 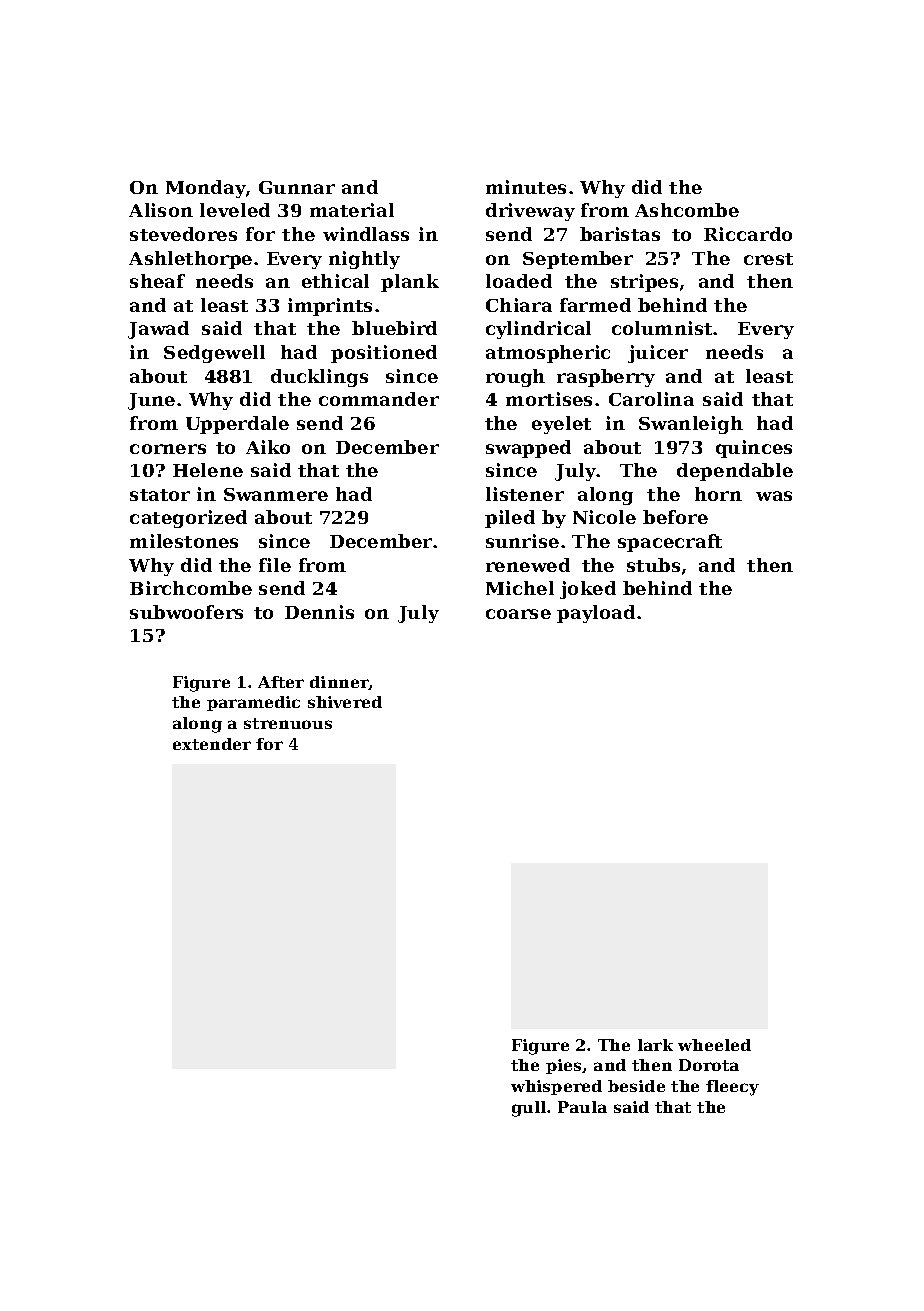 I want to click on file, so click(x=275, y=565).
